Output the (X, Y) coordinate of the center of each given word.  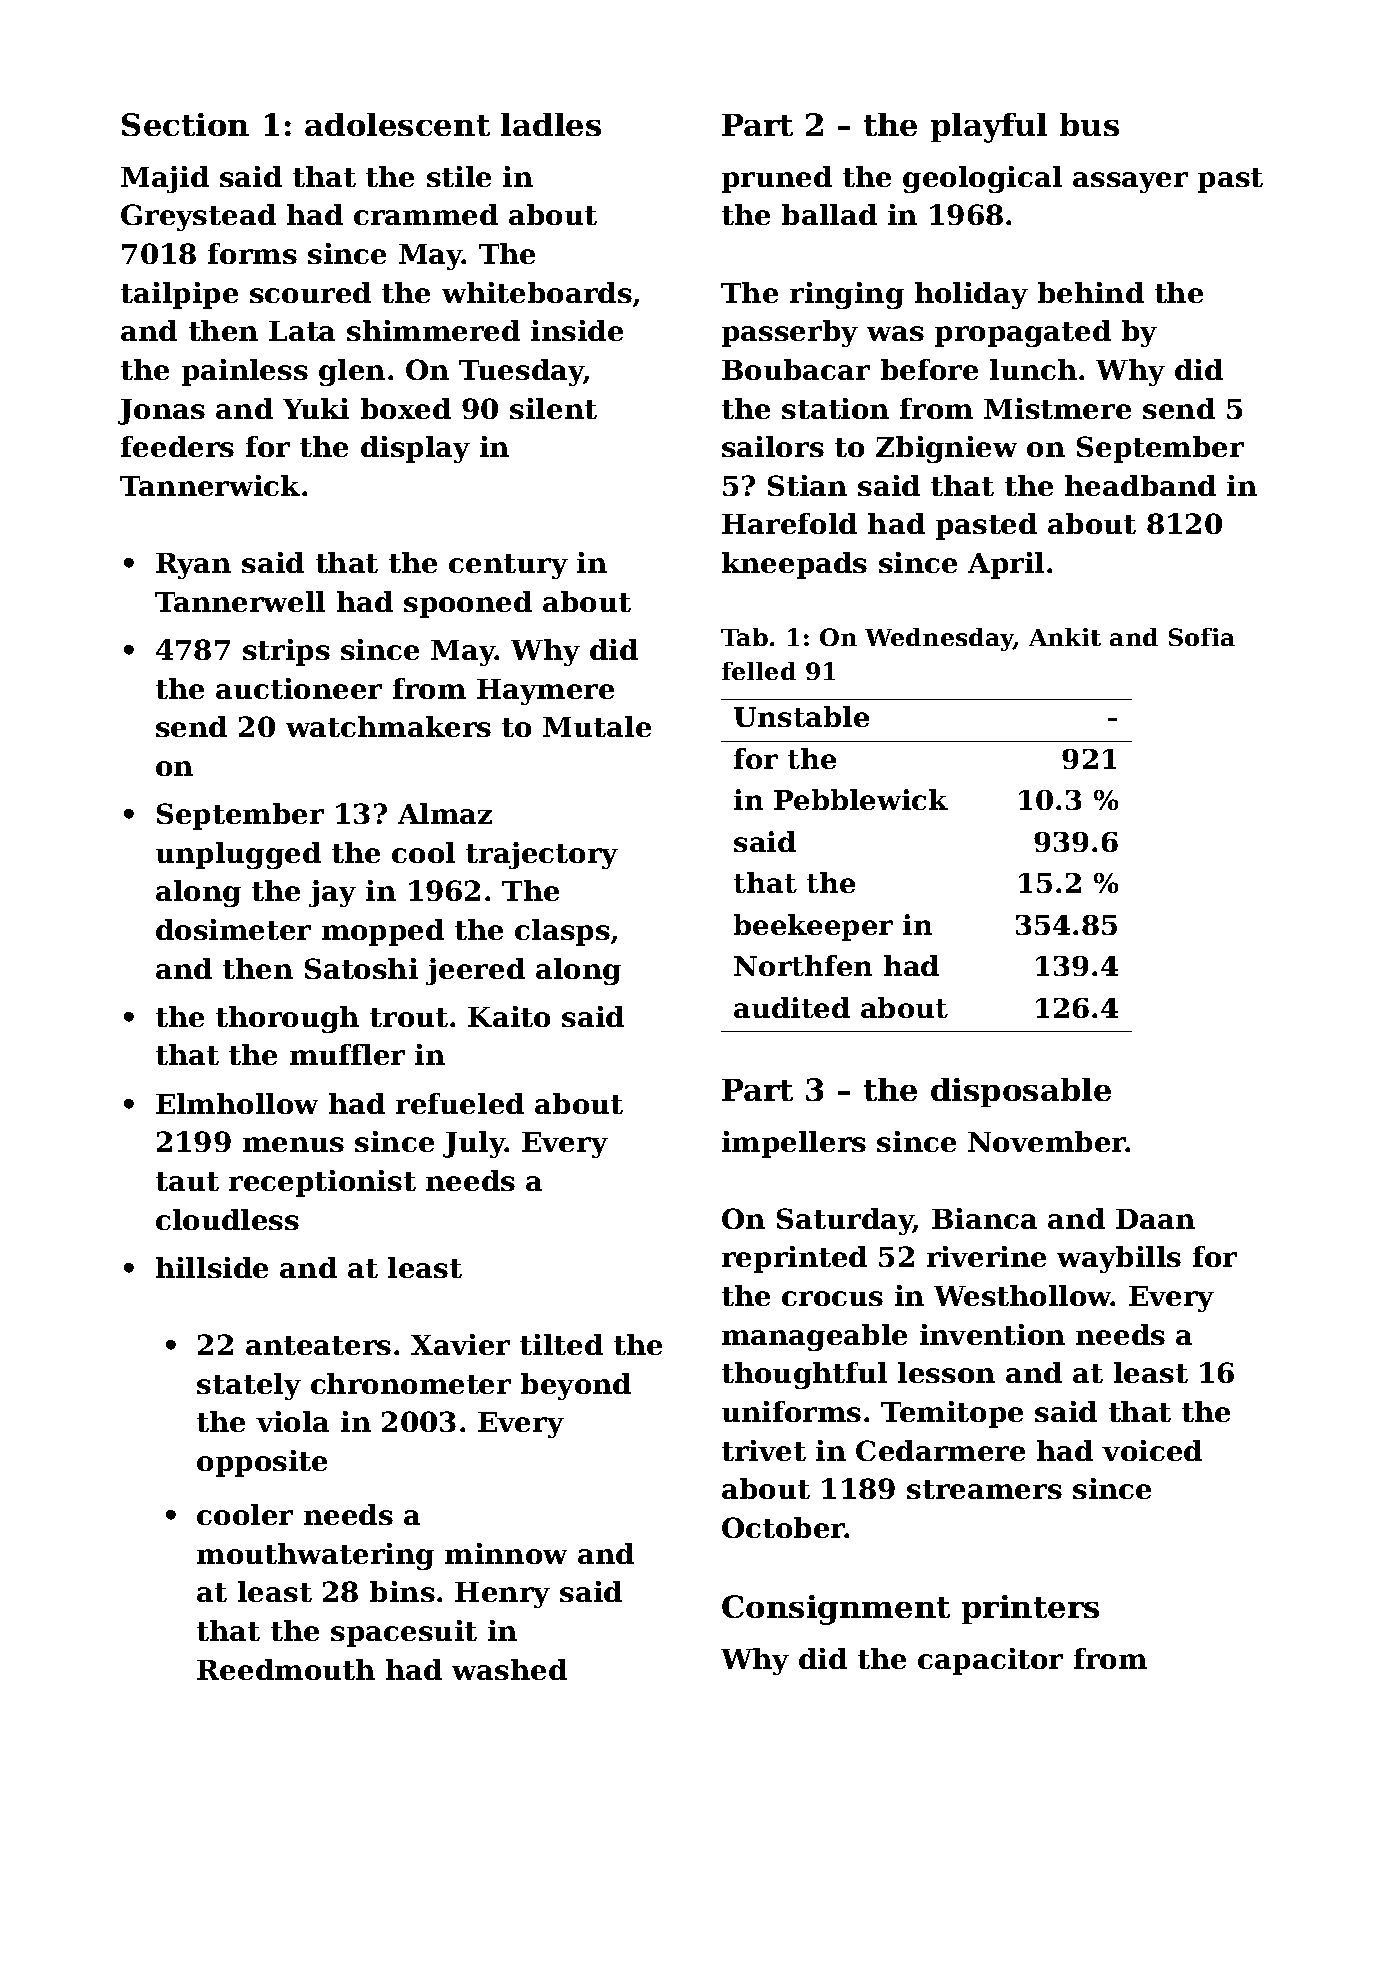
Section (185, 124)
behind (1091, 292)
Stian (807, 485)
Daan (1155, 1219)
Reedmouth (286, 1669)
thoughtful (804, 1375)
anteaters (318, 1345)
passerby (790, 333)
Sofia (1202, 637)
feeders (177, 446)
